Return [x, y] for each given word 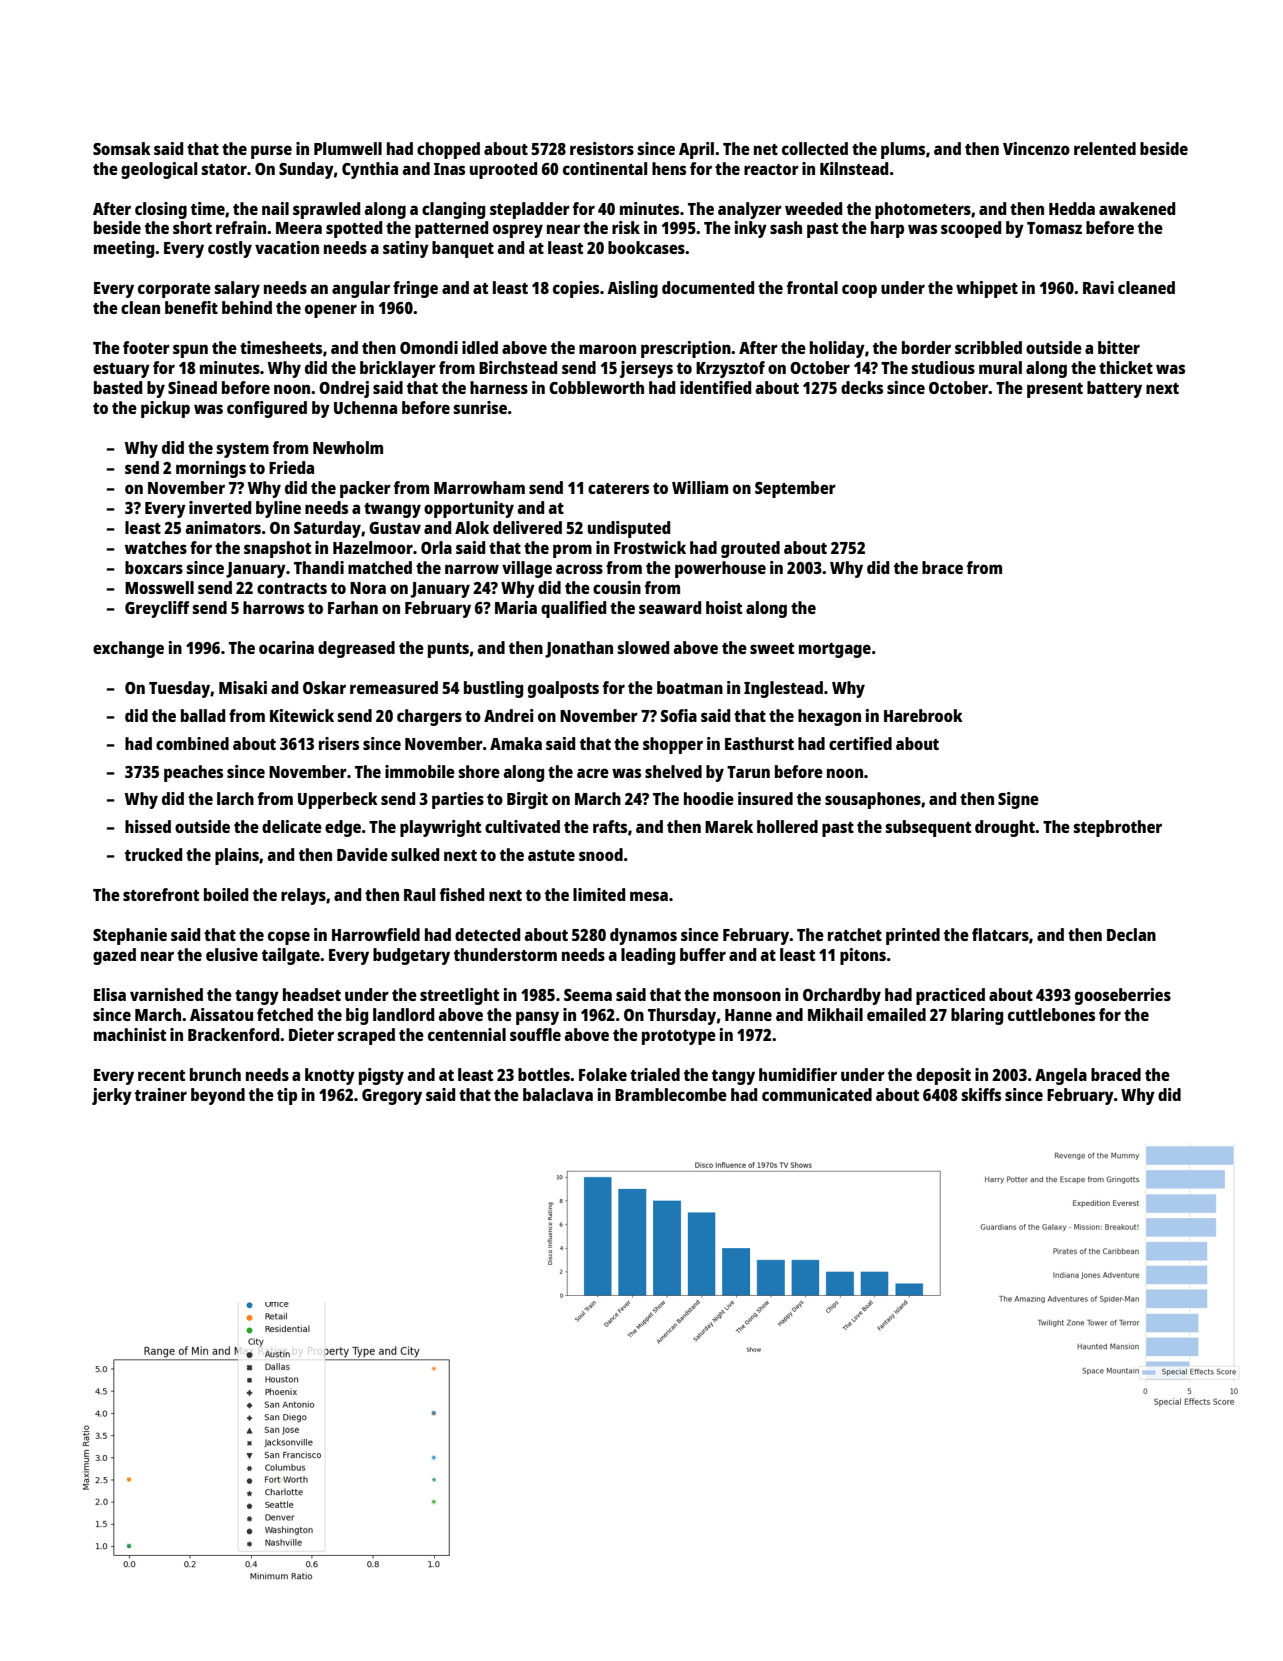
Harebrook [923, 715]
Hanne [748, 1015]
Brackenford [233, 1034]
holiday [837, 349]
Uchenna [365, 407]
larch [235, 798]
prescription [686, 349]
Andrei [509, 715]
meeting [124, 249]
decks [862, 387]
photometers [923, 210]
